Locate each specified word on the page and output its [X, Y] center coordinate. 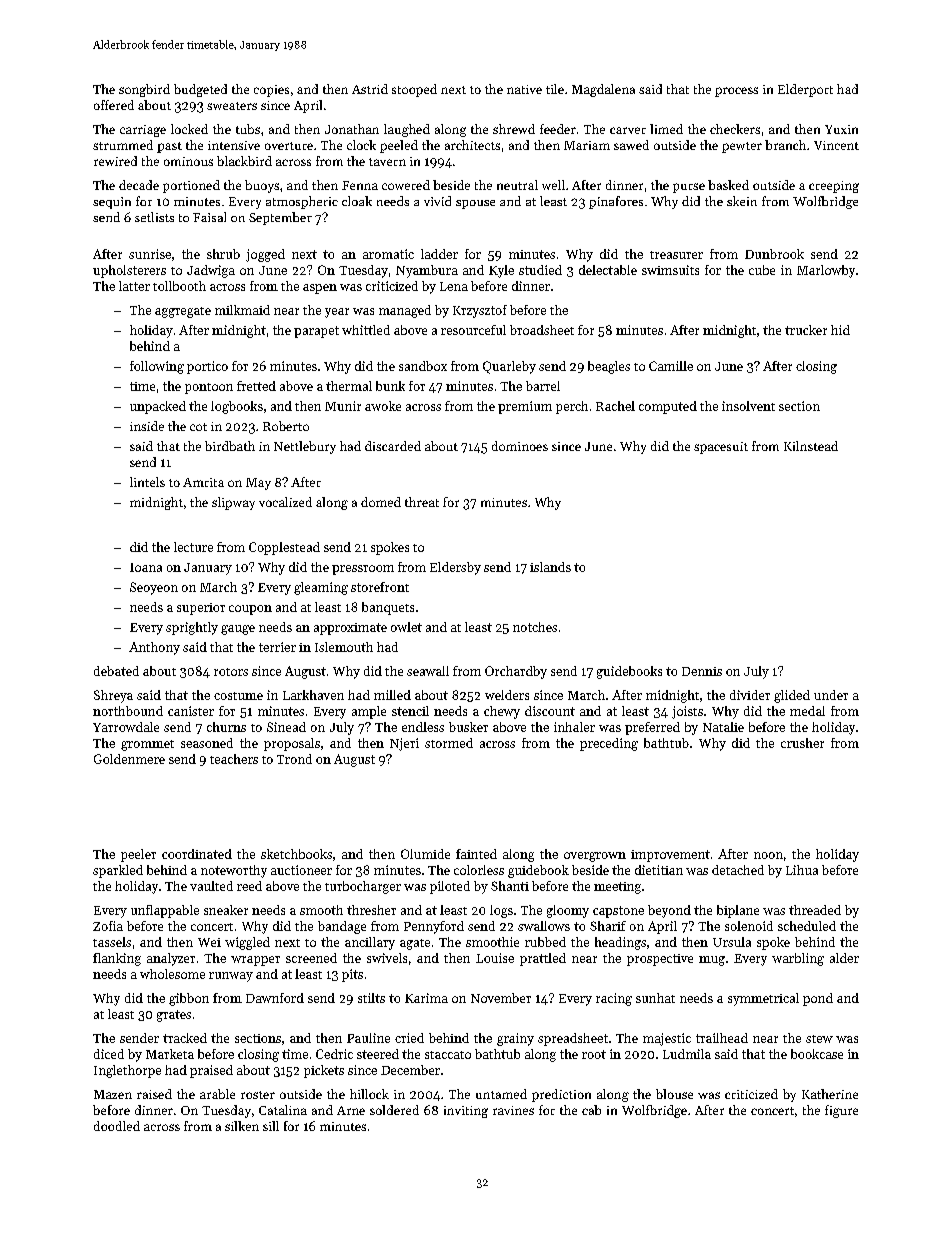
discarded [393, 446]
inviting [466, 1112]
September [280, 218]
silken [242, 1126]
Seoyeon [154, 588]
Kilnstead [811, 446]
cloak [357, 201]
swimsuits [670, 270]
